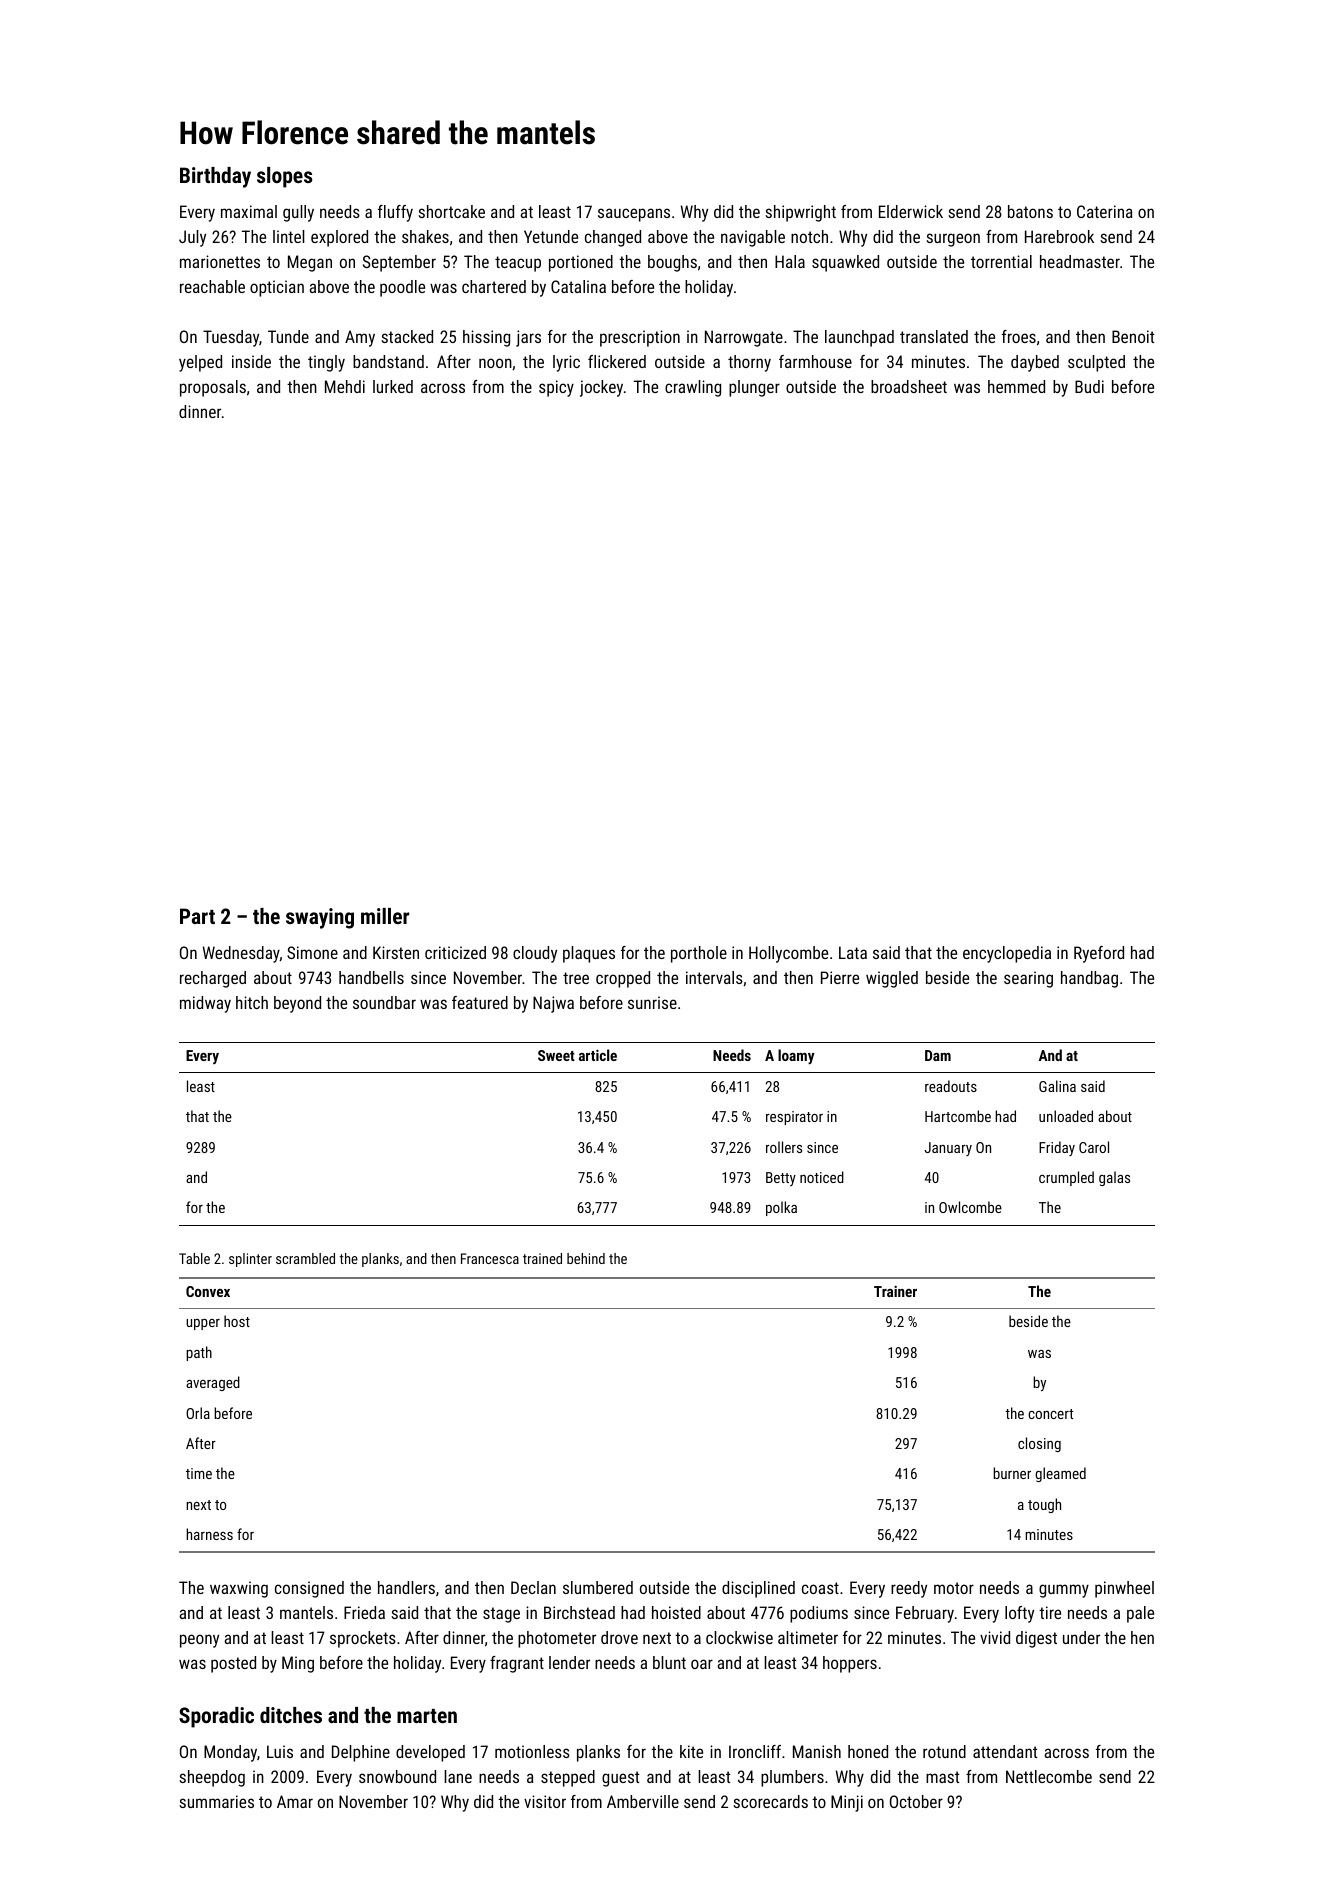  What do you see at coordinates (1050, 1414) in the page?
I see `concert` at bounding box center [1050, 1414].
